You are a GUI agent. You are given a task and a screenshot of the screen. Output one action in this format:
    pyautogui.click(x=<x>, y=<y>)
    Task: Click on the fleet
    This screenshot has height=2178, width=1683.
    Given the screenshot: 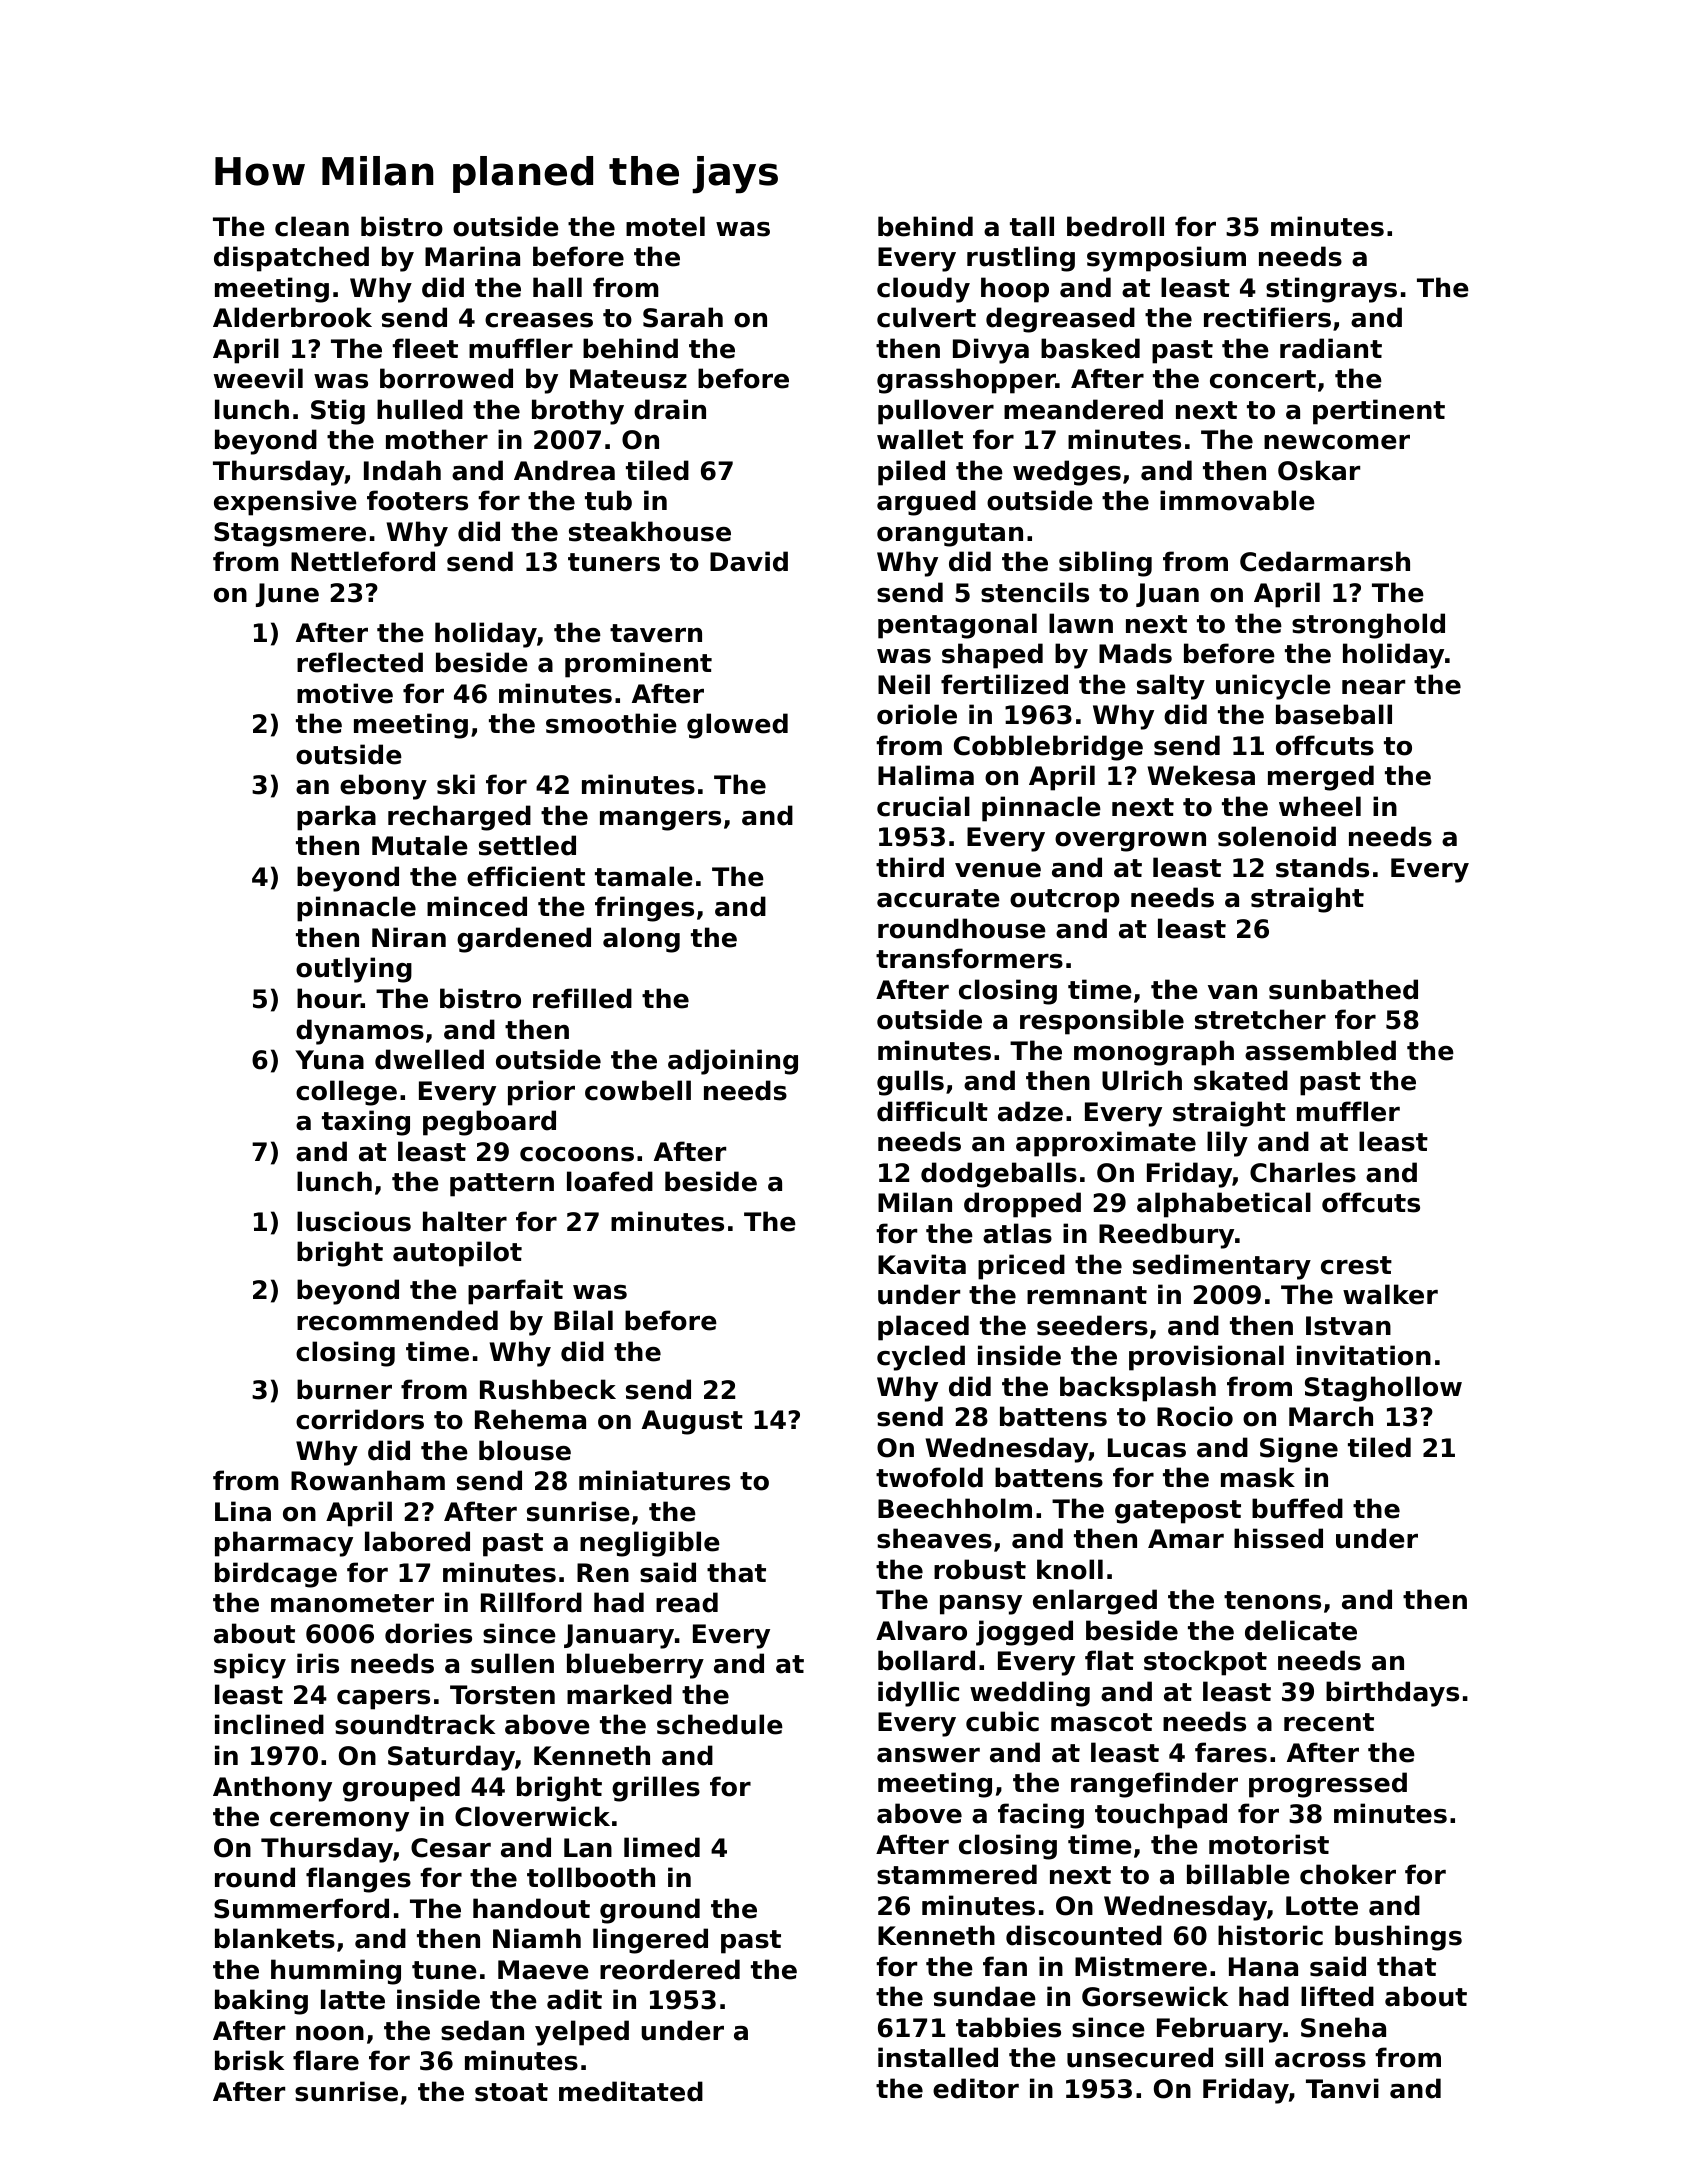 What is the action you would take?
    pyautogui.click(x=425, y=348)
